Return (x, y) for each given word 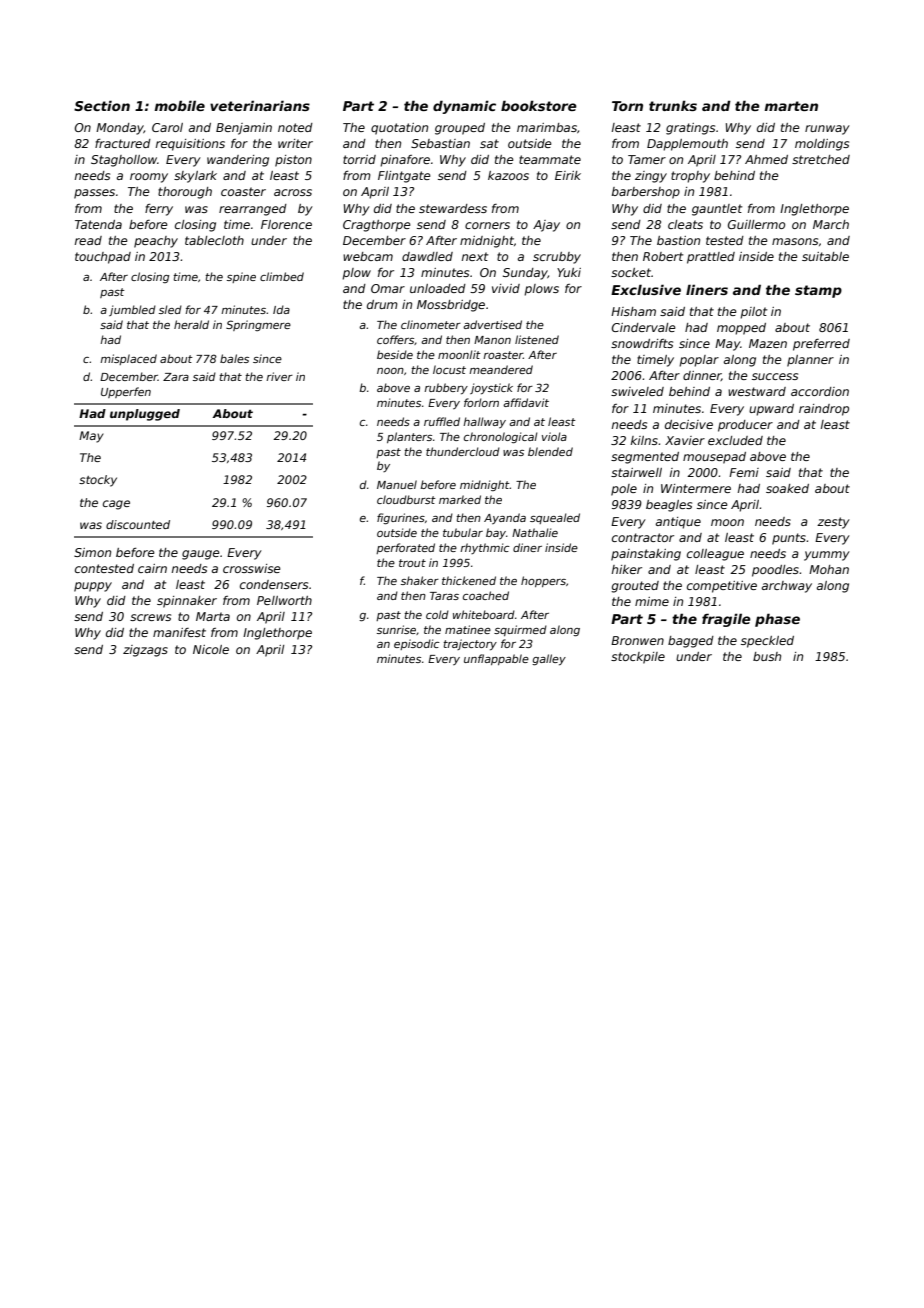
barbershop (646, 193)
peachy (156, 242)
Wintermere (696, 488)
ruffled (442, 421)
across (293, 192)
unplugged (145, 415)
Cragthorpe (377, 226)
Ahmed (766, 159)
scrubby (557, 258)
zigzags (145, 651)
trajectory (470, 644)
